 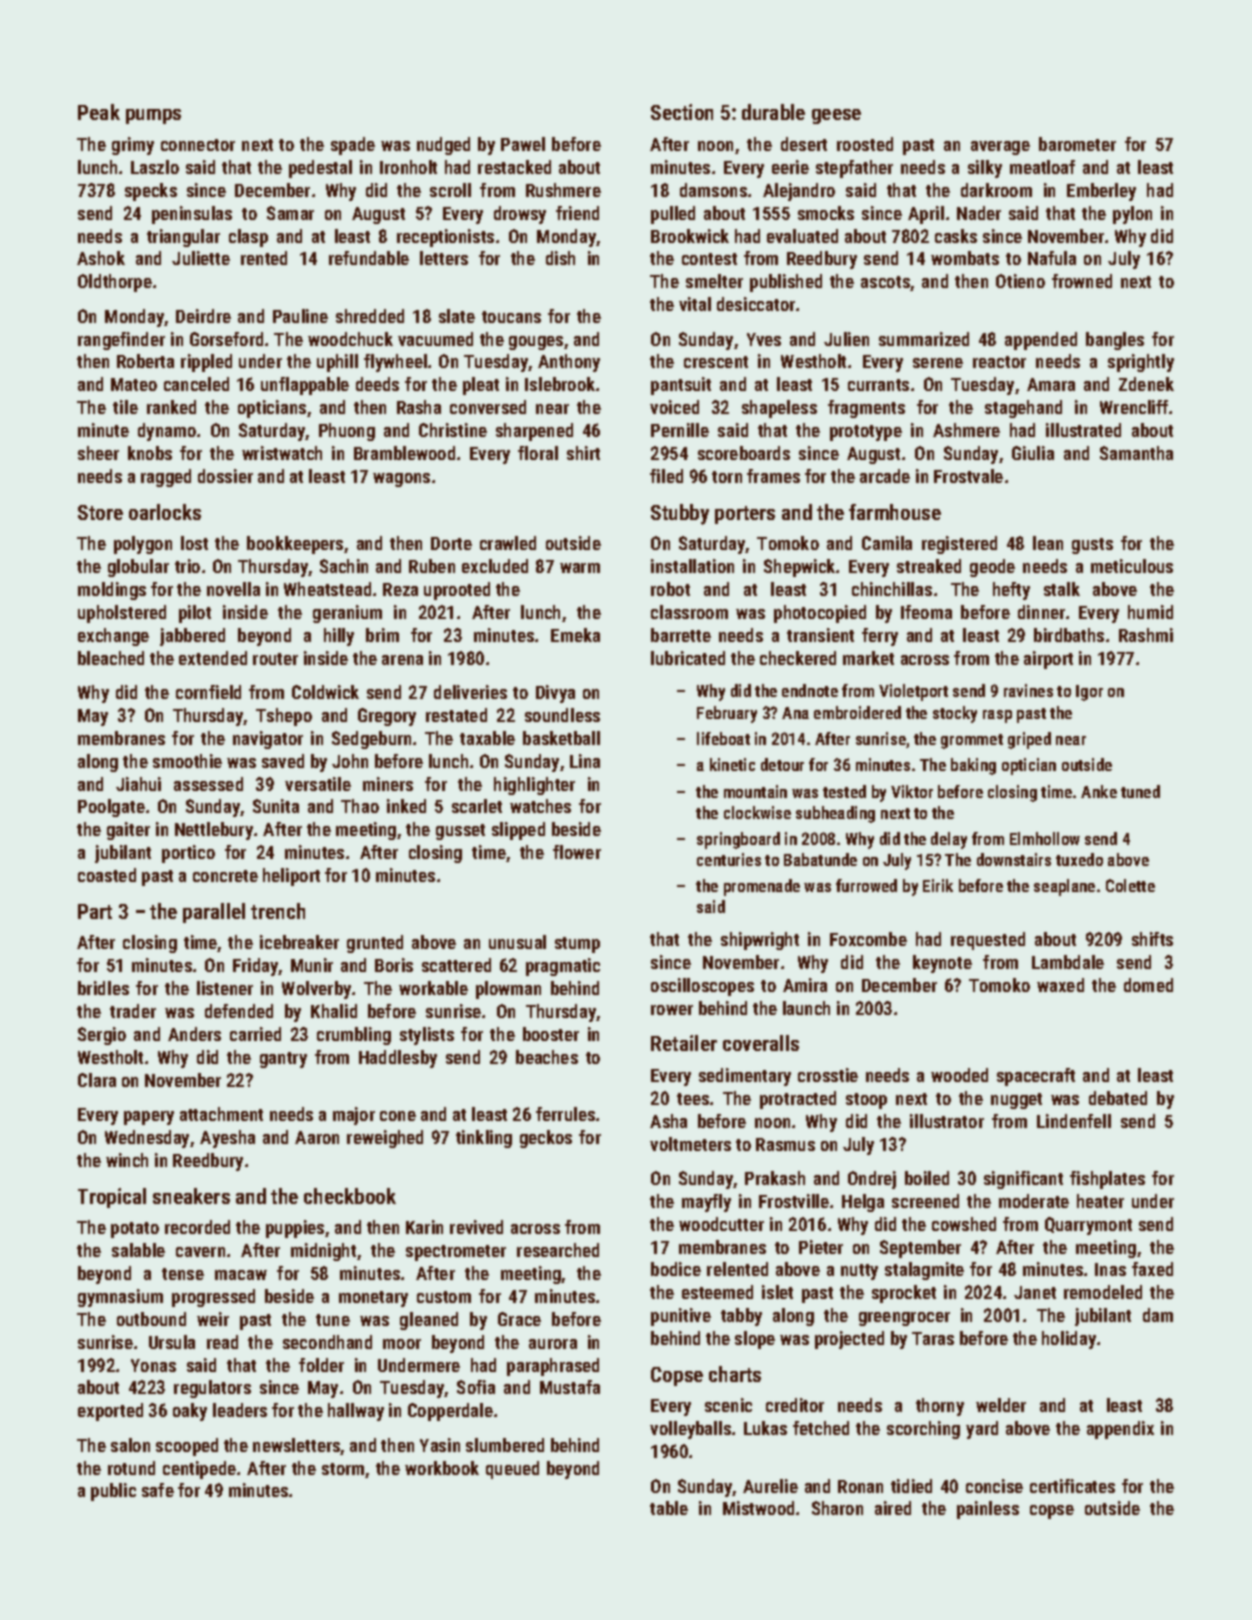 I want to click on Sofia, so click(x=476, y=1387).
